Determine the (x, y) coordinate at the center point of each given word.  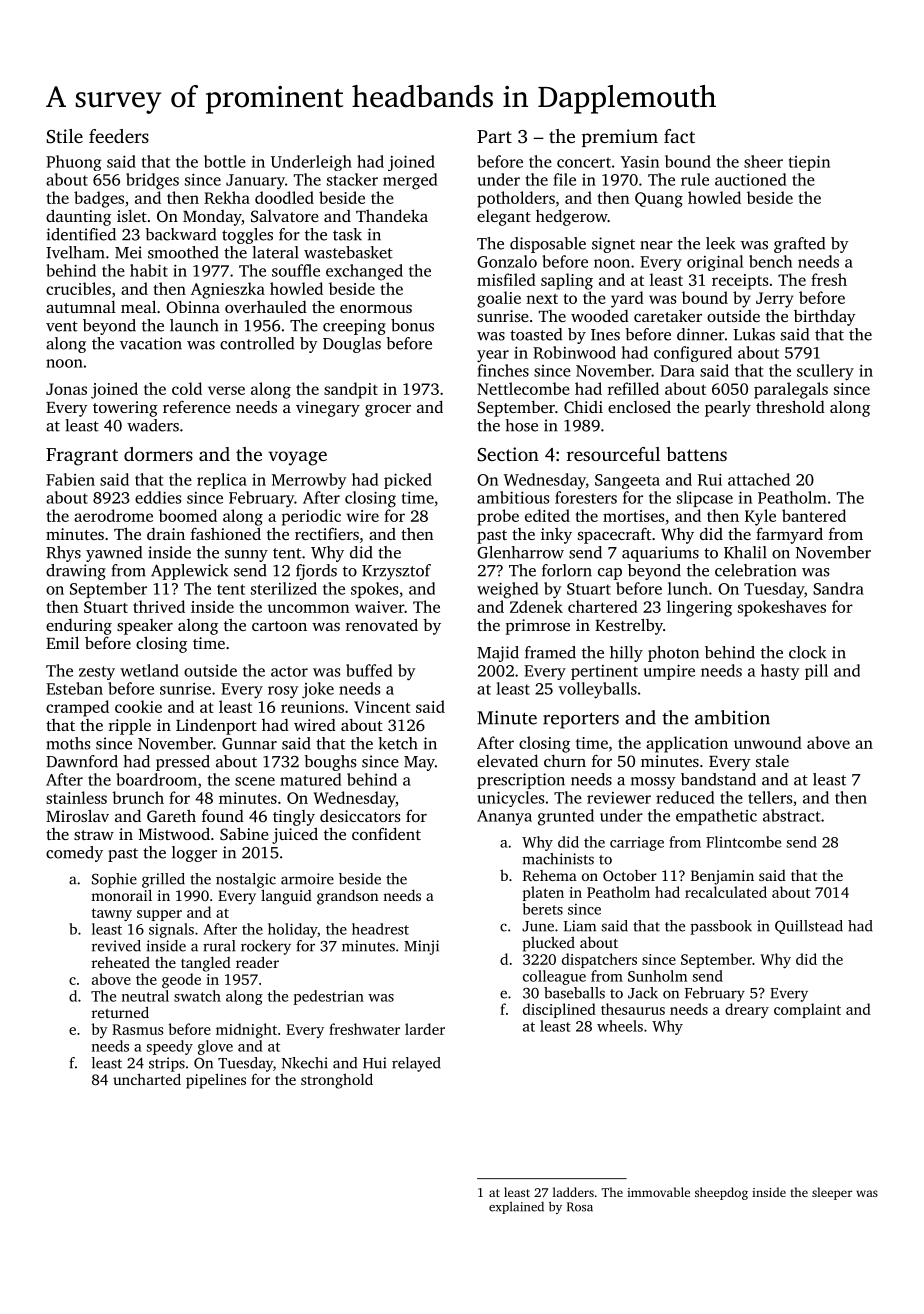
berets (543, 909)
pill (816, 672)
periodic (311, 517)
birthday (825, 318)
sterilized (284, 588)
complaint (807, 1010)
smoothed (183, 252)
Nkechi (305, 1063)
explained (516, 1207)
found (223, 815)
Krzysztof (396, 572)
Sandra (838, 588)
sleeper (832, 1193)
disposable (548, 245)
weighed (507, 590)
